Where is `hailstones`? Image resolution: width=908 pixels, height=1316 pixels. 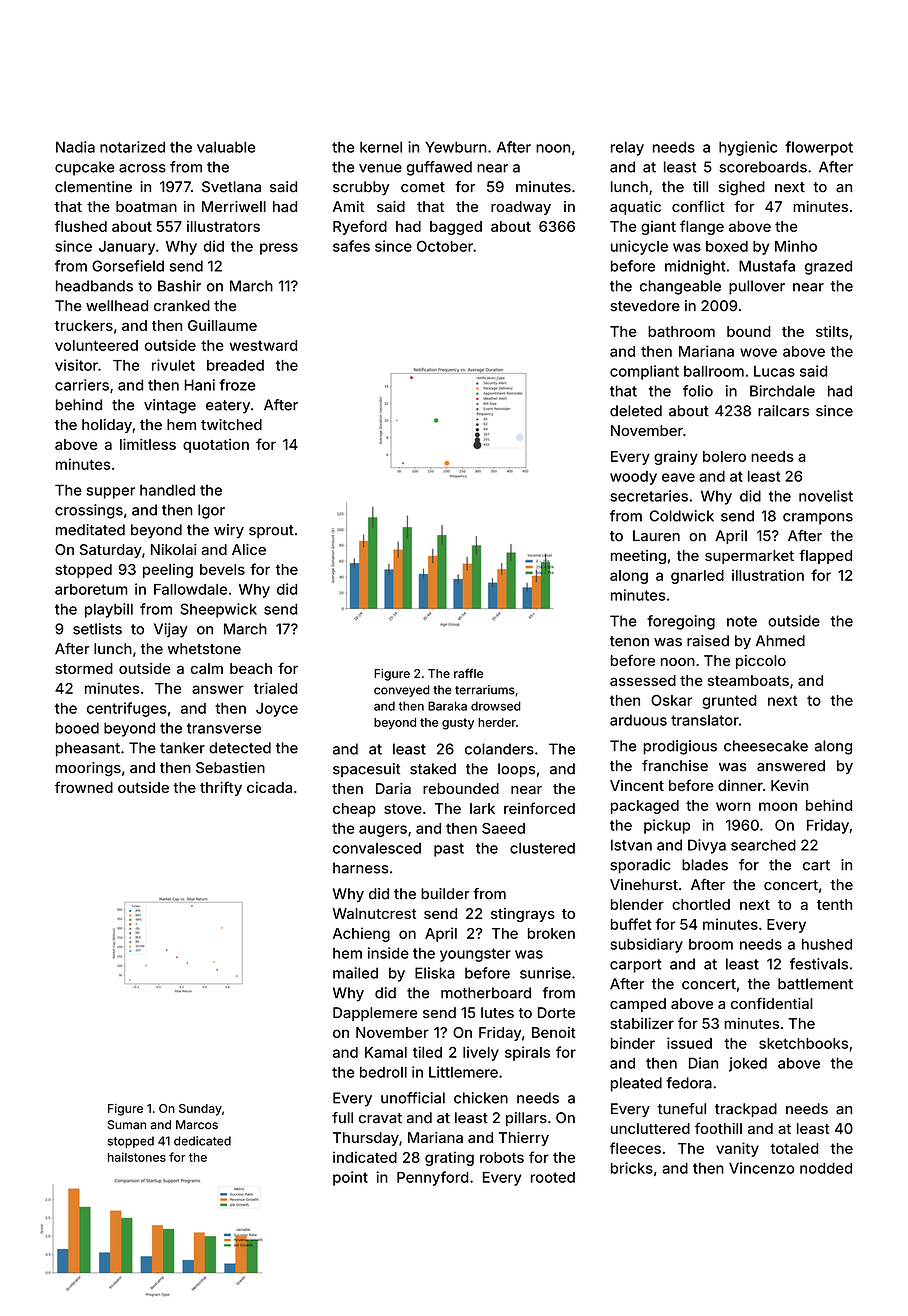 hailstones is located at coordinates (137, 1157).
